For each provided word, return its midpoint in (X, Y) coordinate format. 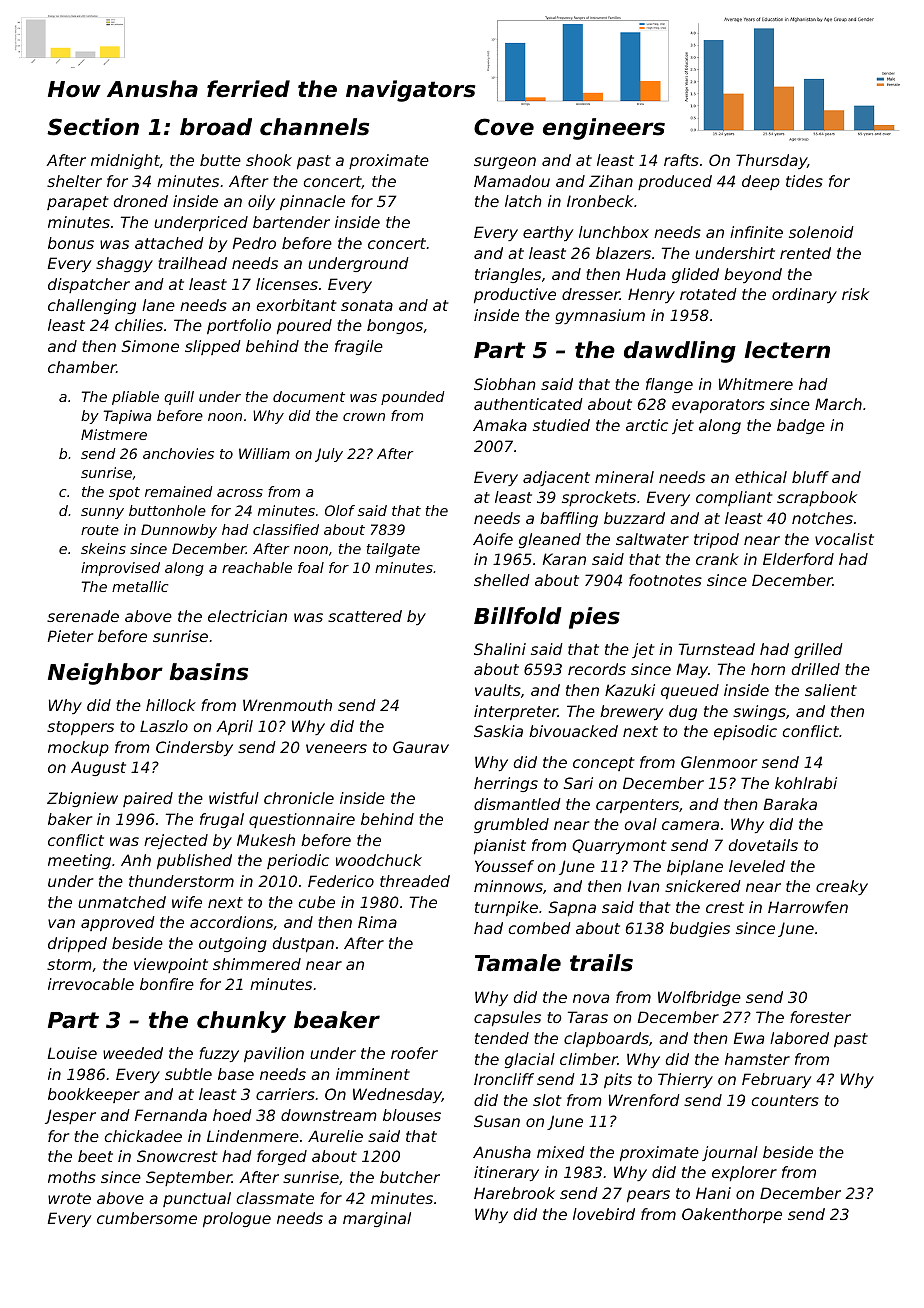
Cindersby (194, 748)
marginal (377, 1219)
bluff (810, 477)
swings (759, 712)
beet (95, 1156)
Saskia (498, 731)
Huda (646, 274)
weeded (133, 1053)
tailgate (393, 550)
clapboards (606, 1039)
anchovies (178, 453)
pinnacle (312, 202)
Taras (588, 1017)
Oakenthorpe (732, 1215)
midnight (125, 161)
